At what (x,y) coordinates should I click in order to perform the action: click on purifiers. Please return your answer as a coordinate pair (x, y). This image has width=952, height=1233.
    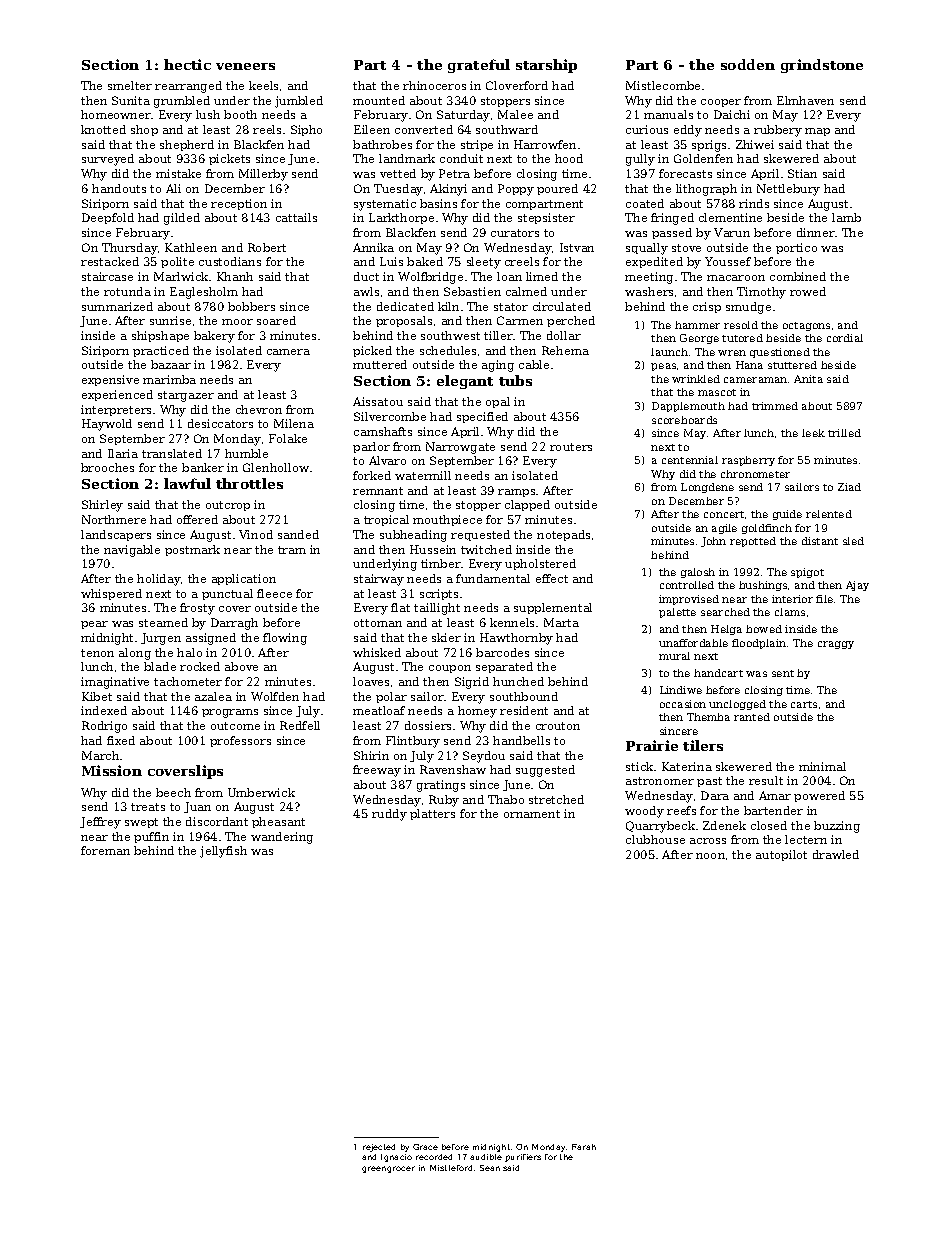
    Looking at the image, I should click on (523, 1158).
